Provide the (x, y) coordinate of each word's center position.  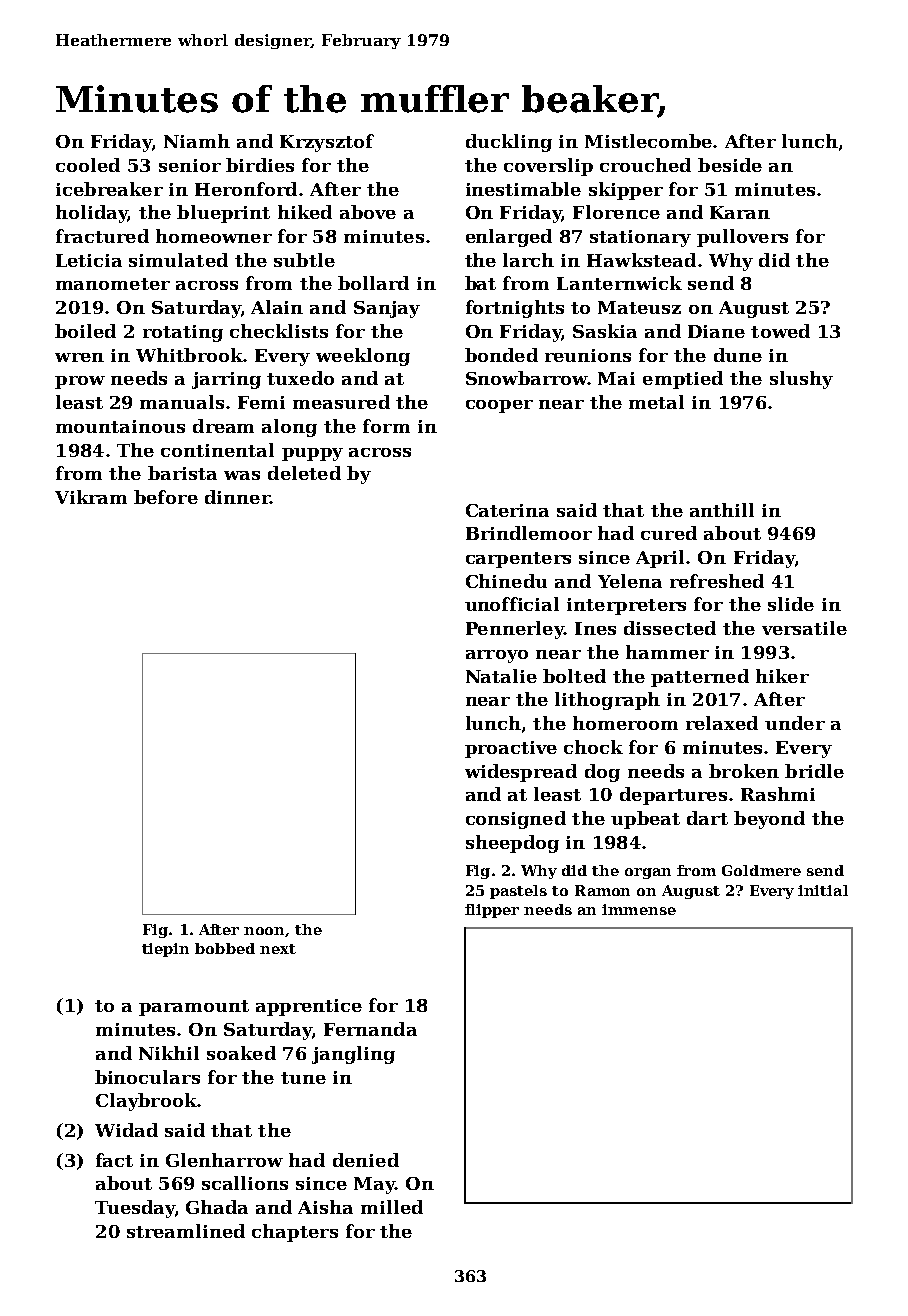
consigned (516, 820)
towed (780, 331)
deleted (304, 473)
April (660, 559)
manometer (113, 284)
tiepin (165, 950)
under (795, 723)
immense (639, 909)
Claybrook (146, 1102)
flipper (492, 911)
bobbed (225, 948)
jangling (353, 1055)
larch (528, 260)
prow (80, 382)
